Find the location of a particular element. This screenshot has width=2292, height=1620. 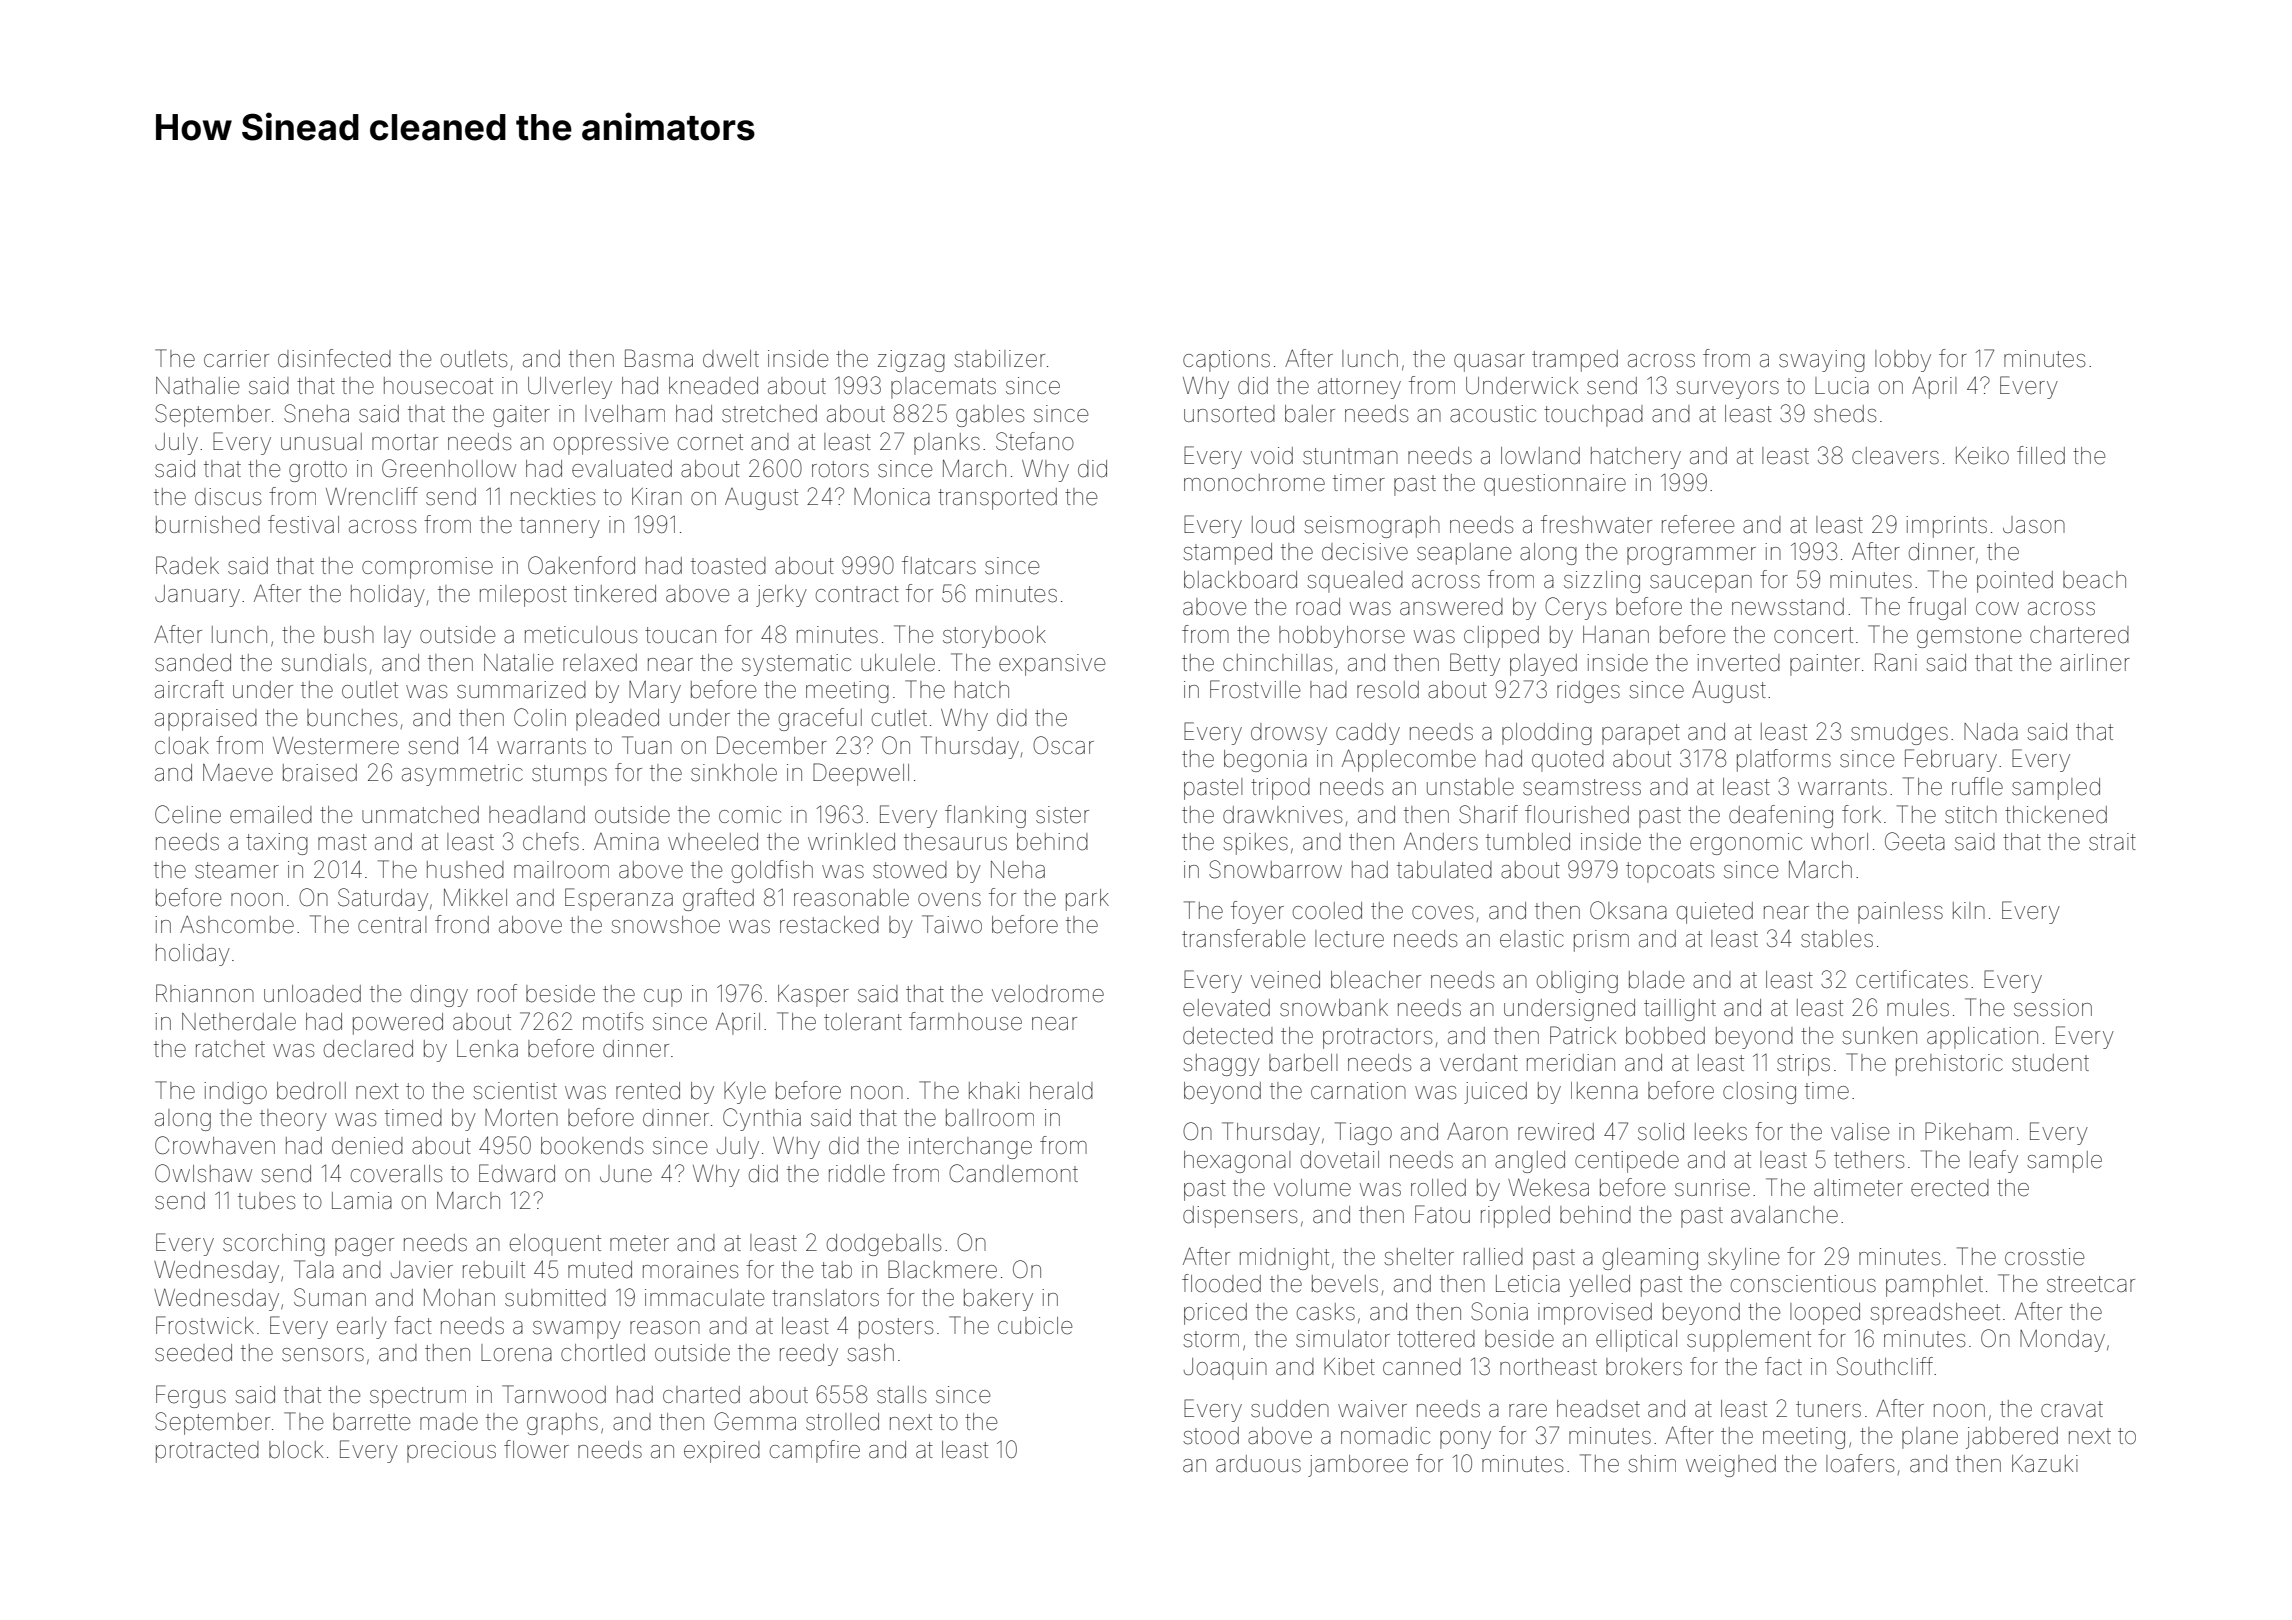

Mary is located at coordinates (655, 692).
